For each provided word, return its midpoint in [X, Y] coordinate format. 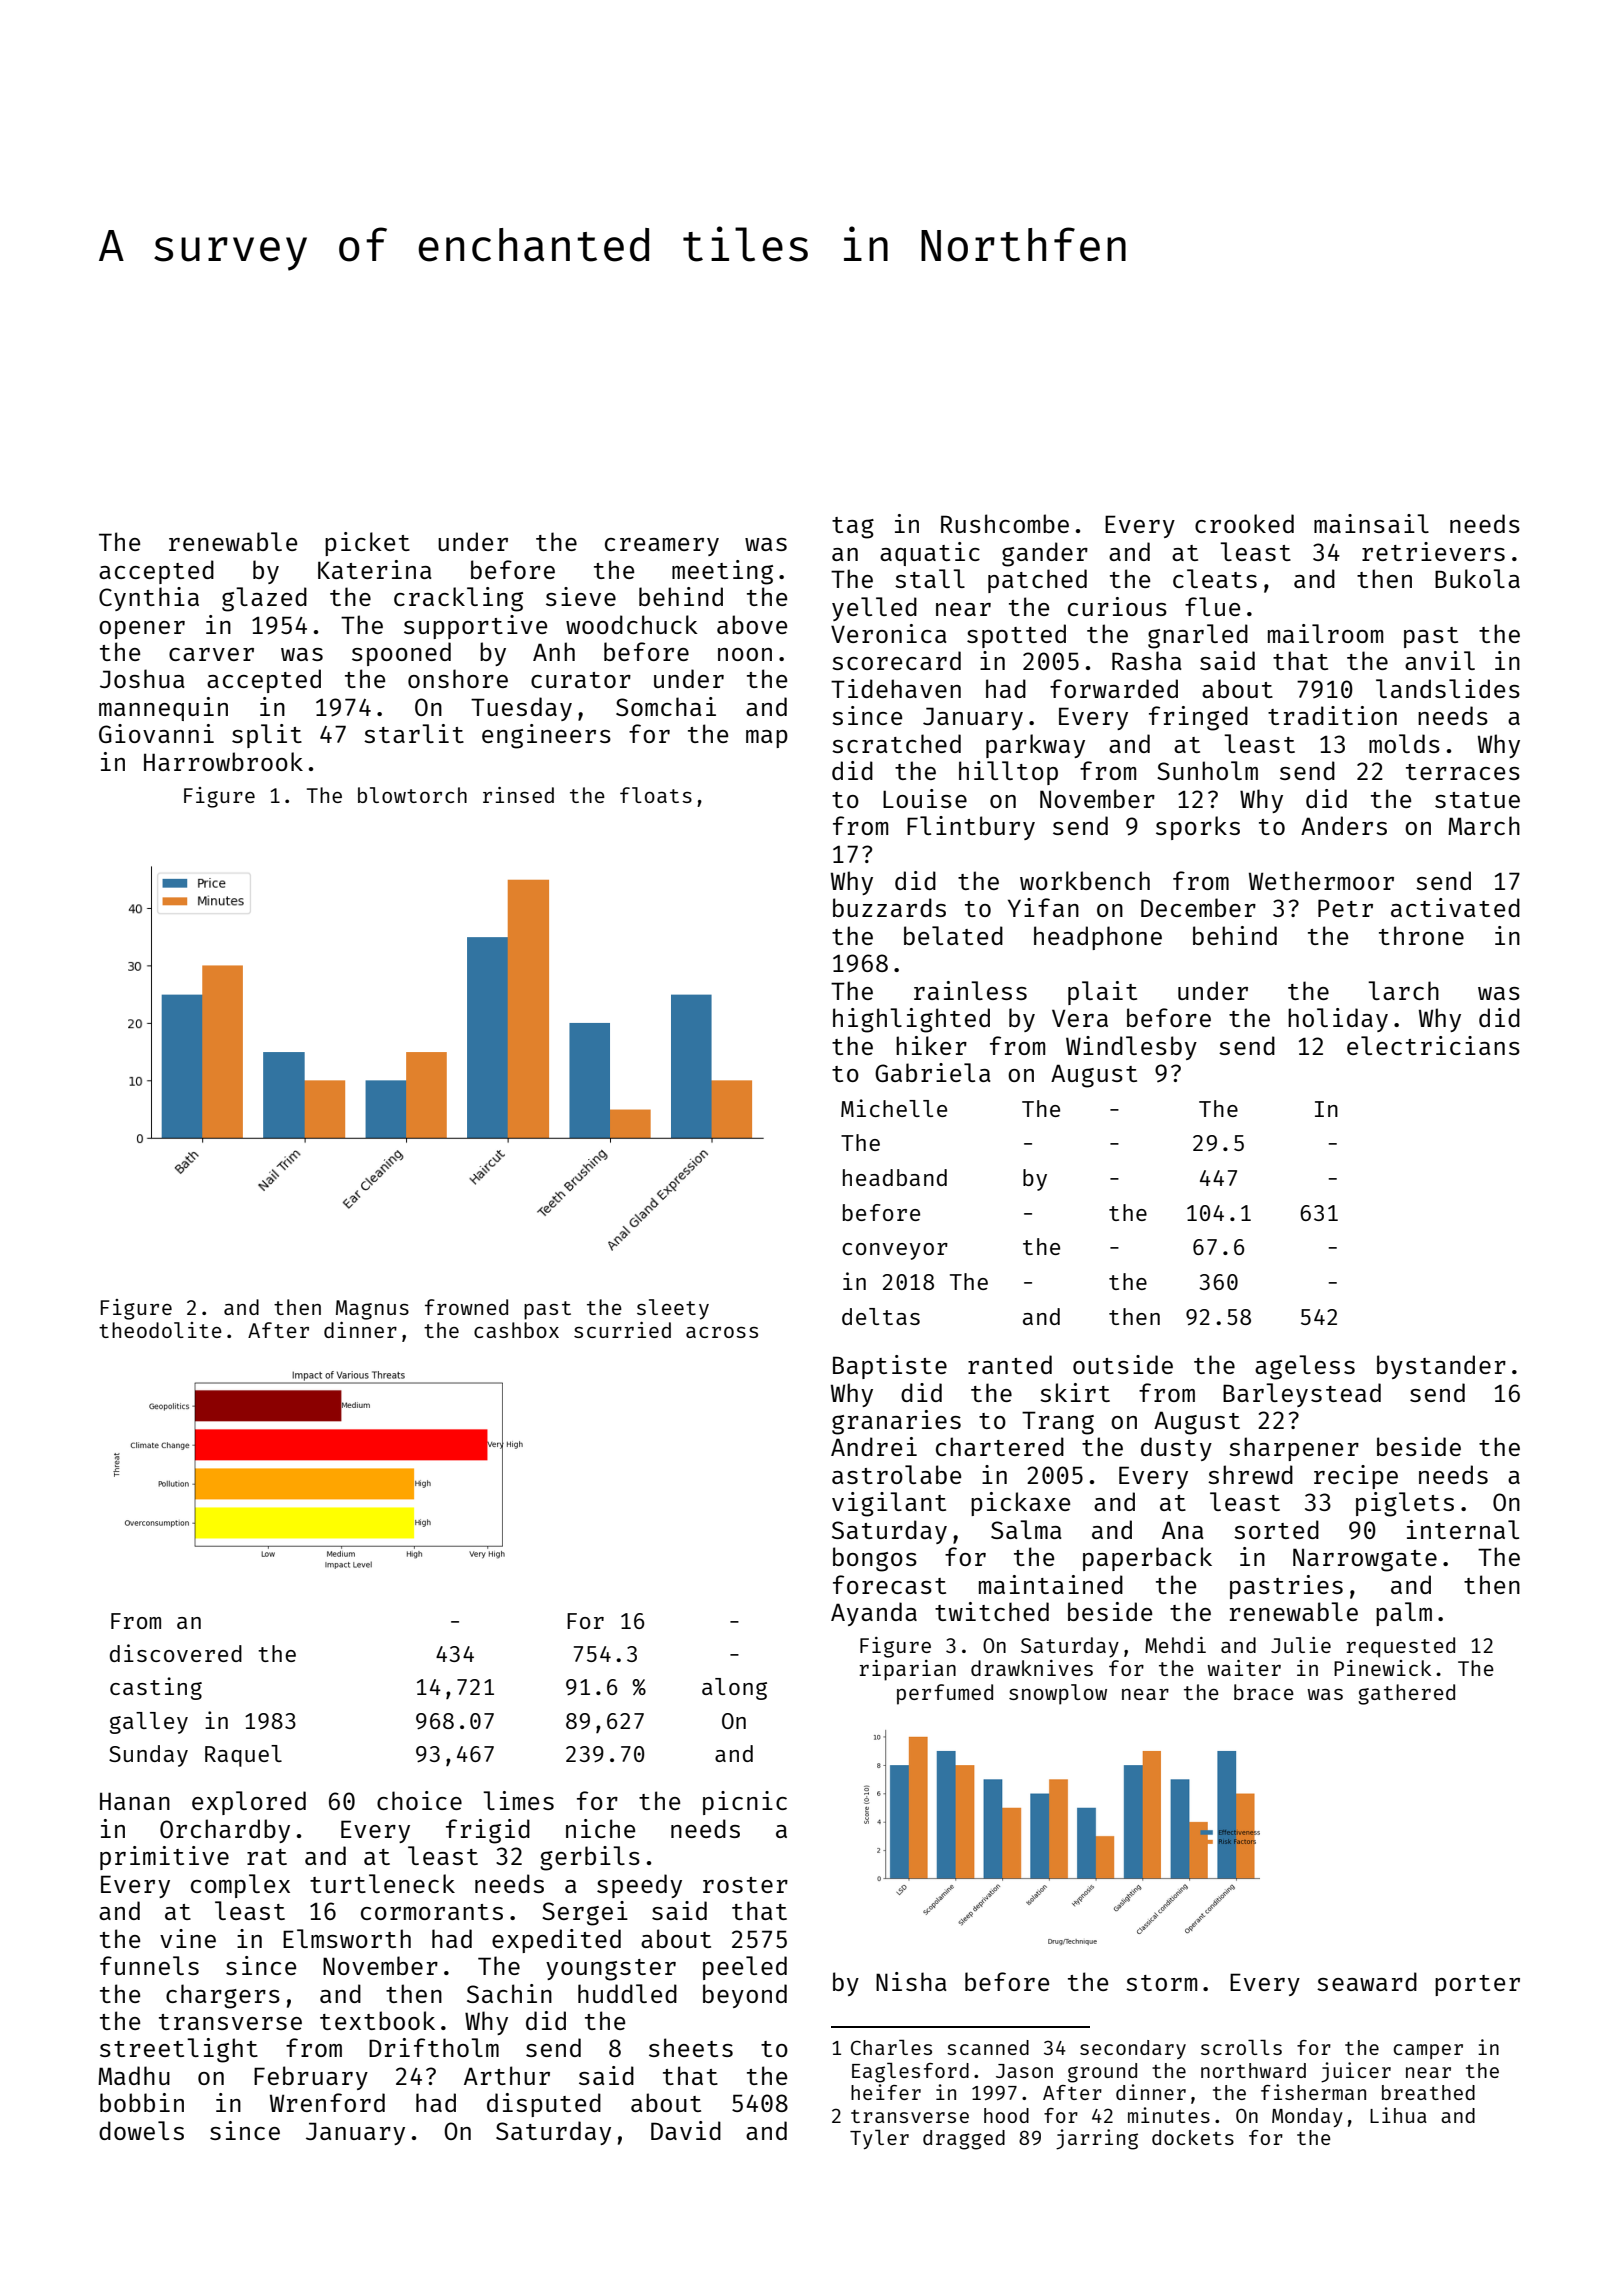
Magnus [372, 1310]
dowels [141, 2130]
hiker [931, 1045]
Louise [925, 798]
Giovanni [156, 733]
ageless [1305, 1367]
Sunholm [1207, 770]
